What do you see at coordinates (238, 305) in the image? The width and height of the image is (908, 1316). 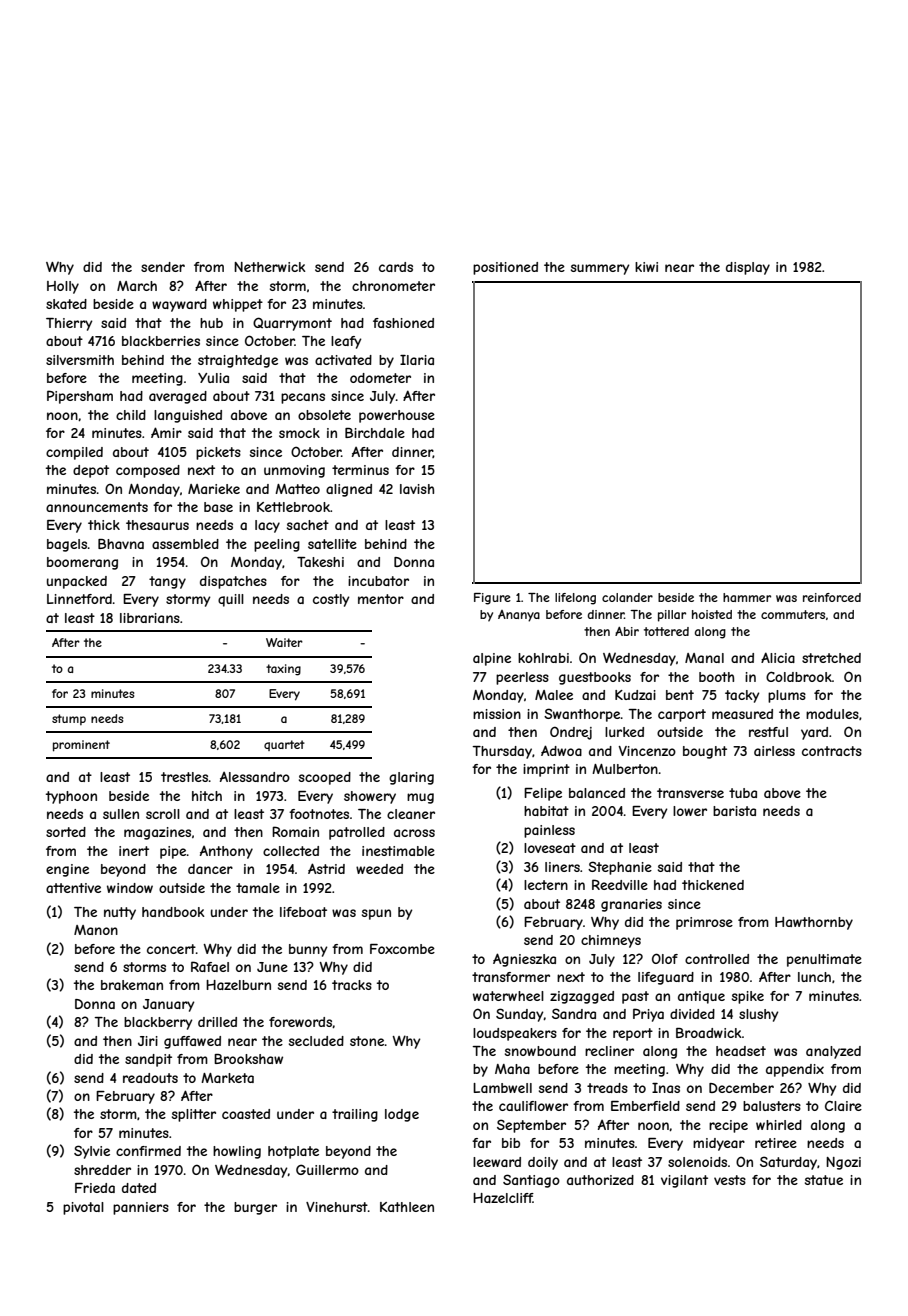 I see `whippet` at bounding box center [238, 305].
